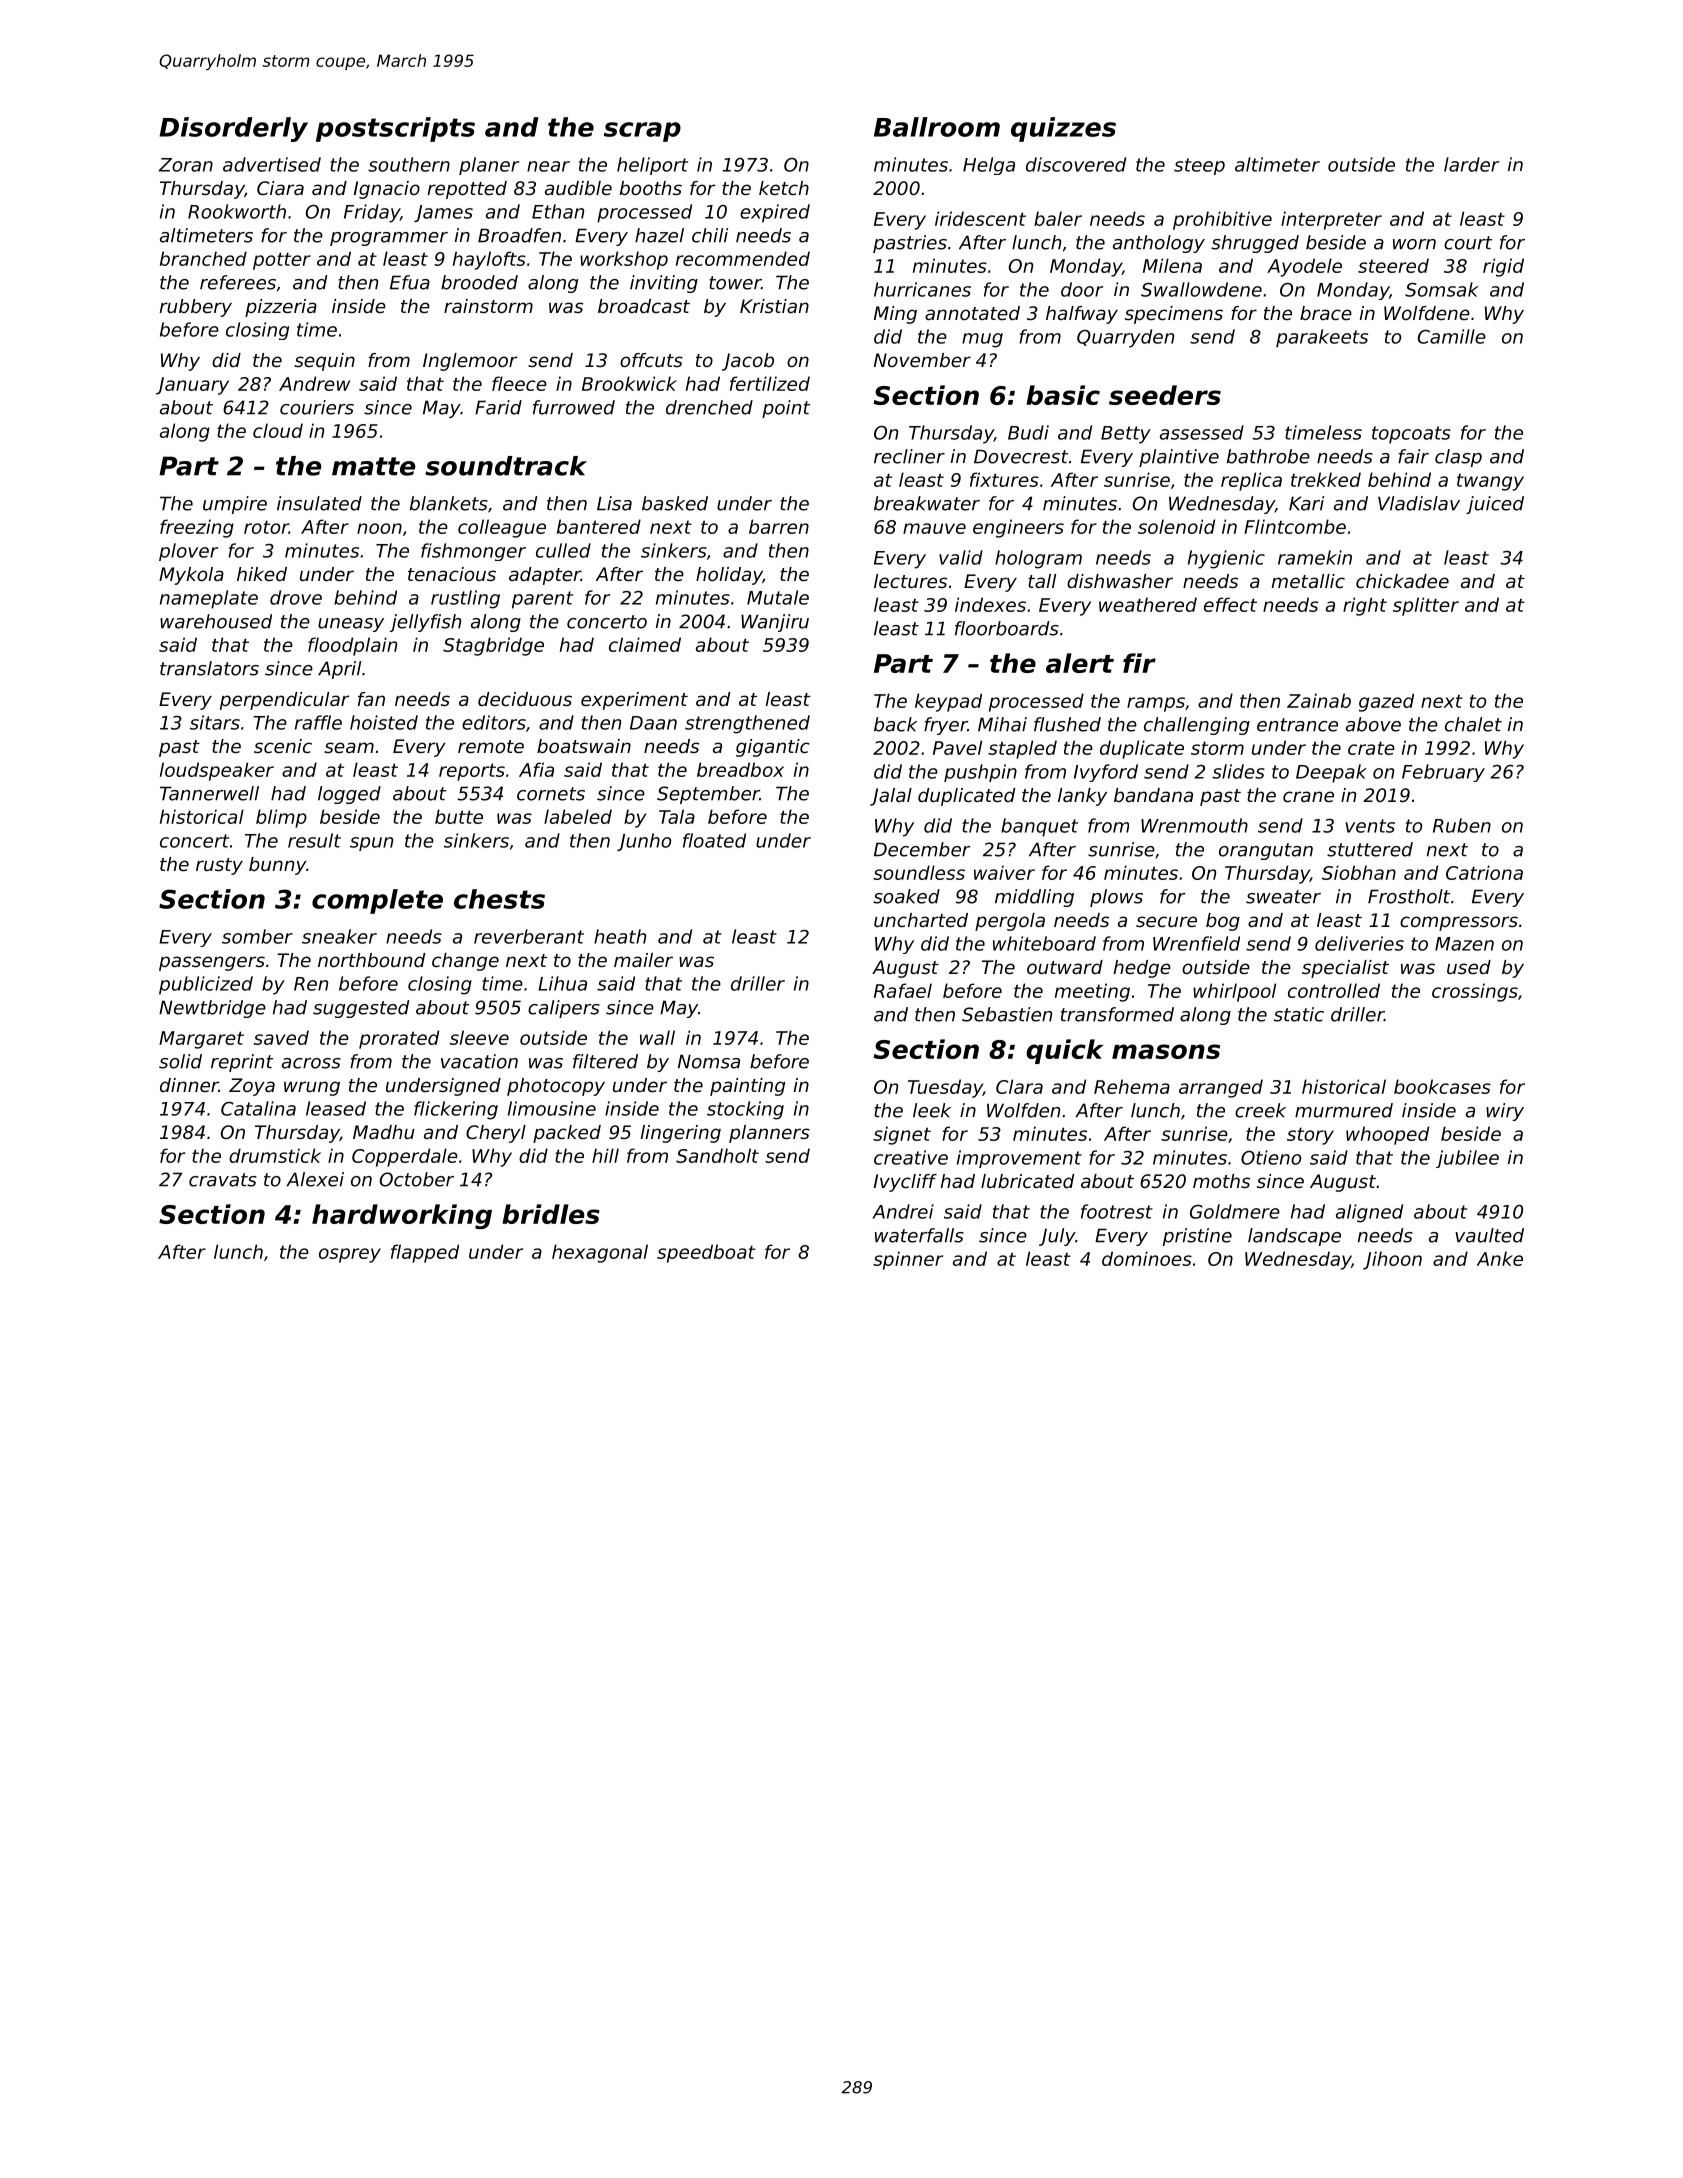 This screenshot has width=1683, height=2178. I want to click on cloud, so click(278, 430).
